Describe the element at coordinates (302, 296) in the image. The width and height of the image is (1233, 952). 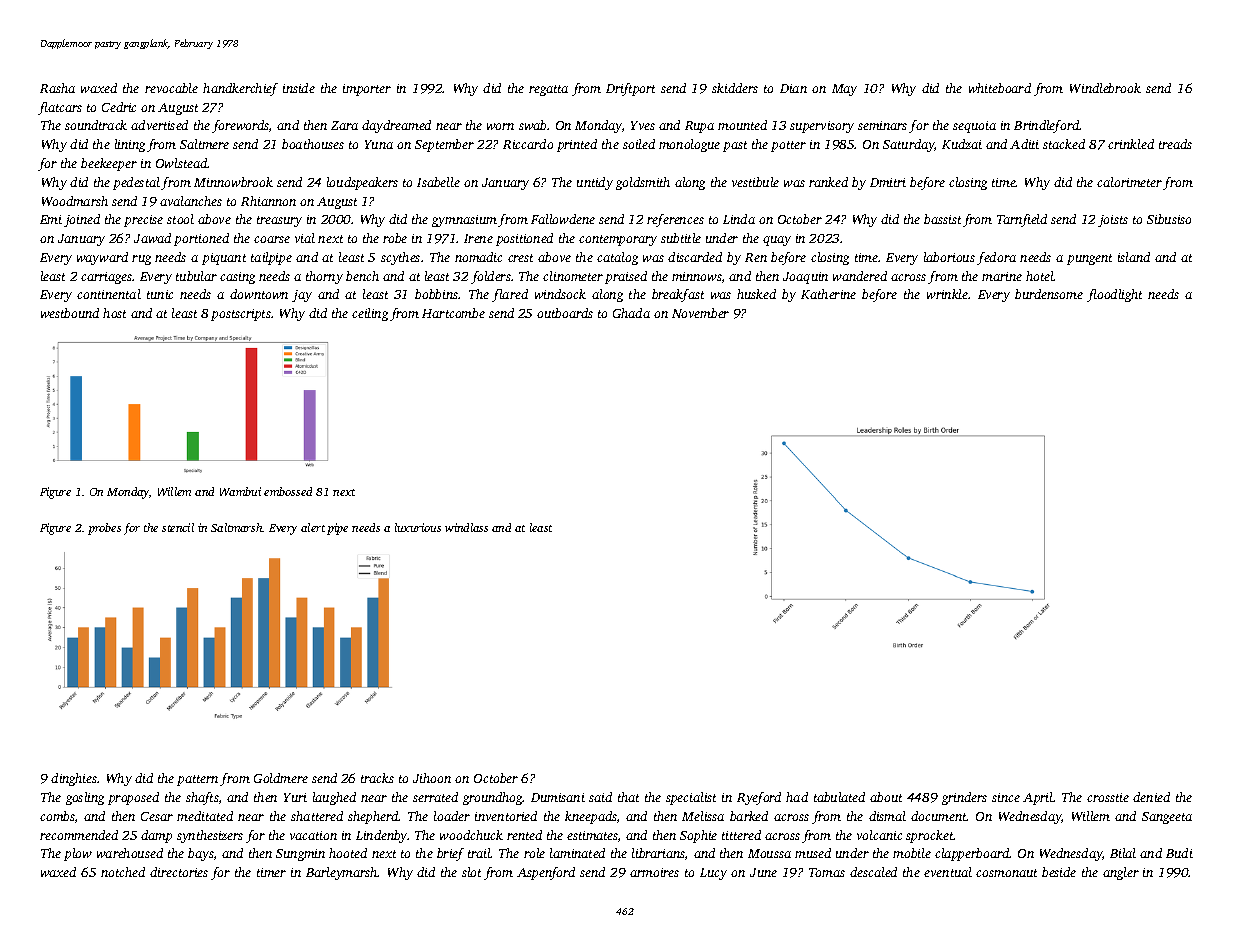
I see `jay` at that location.
